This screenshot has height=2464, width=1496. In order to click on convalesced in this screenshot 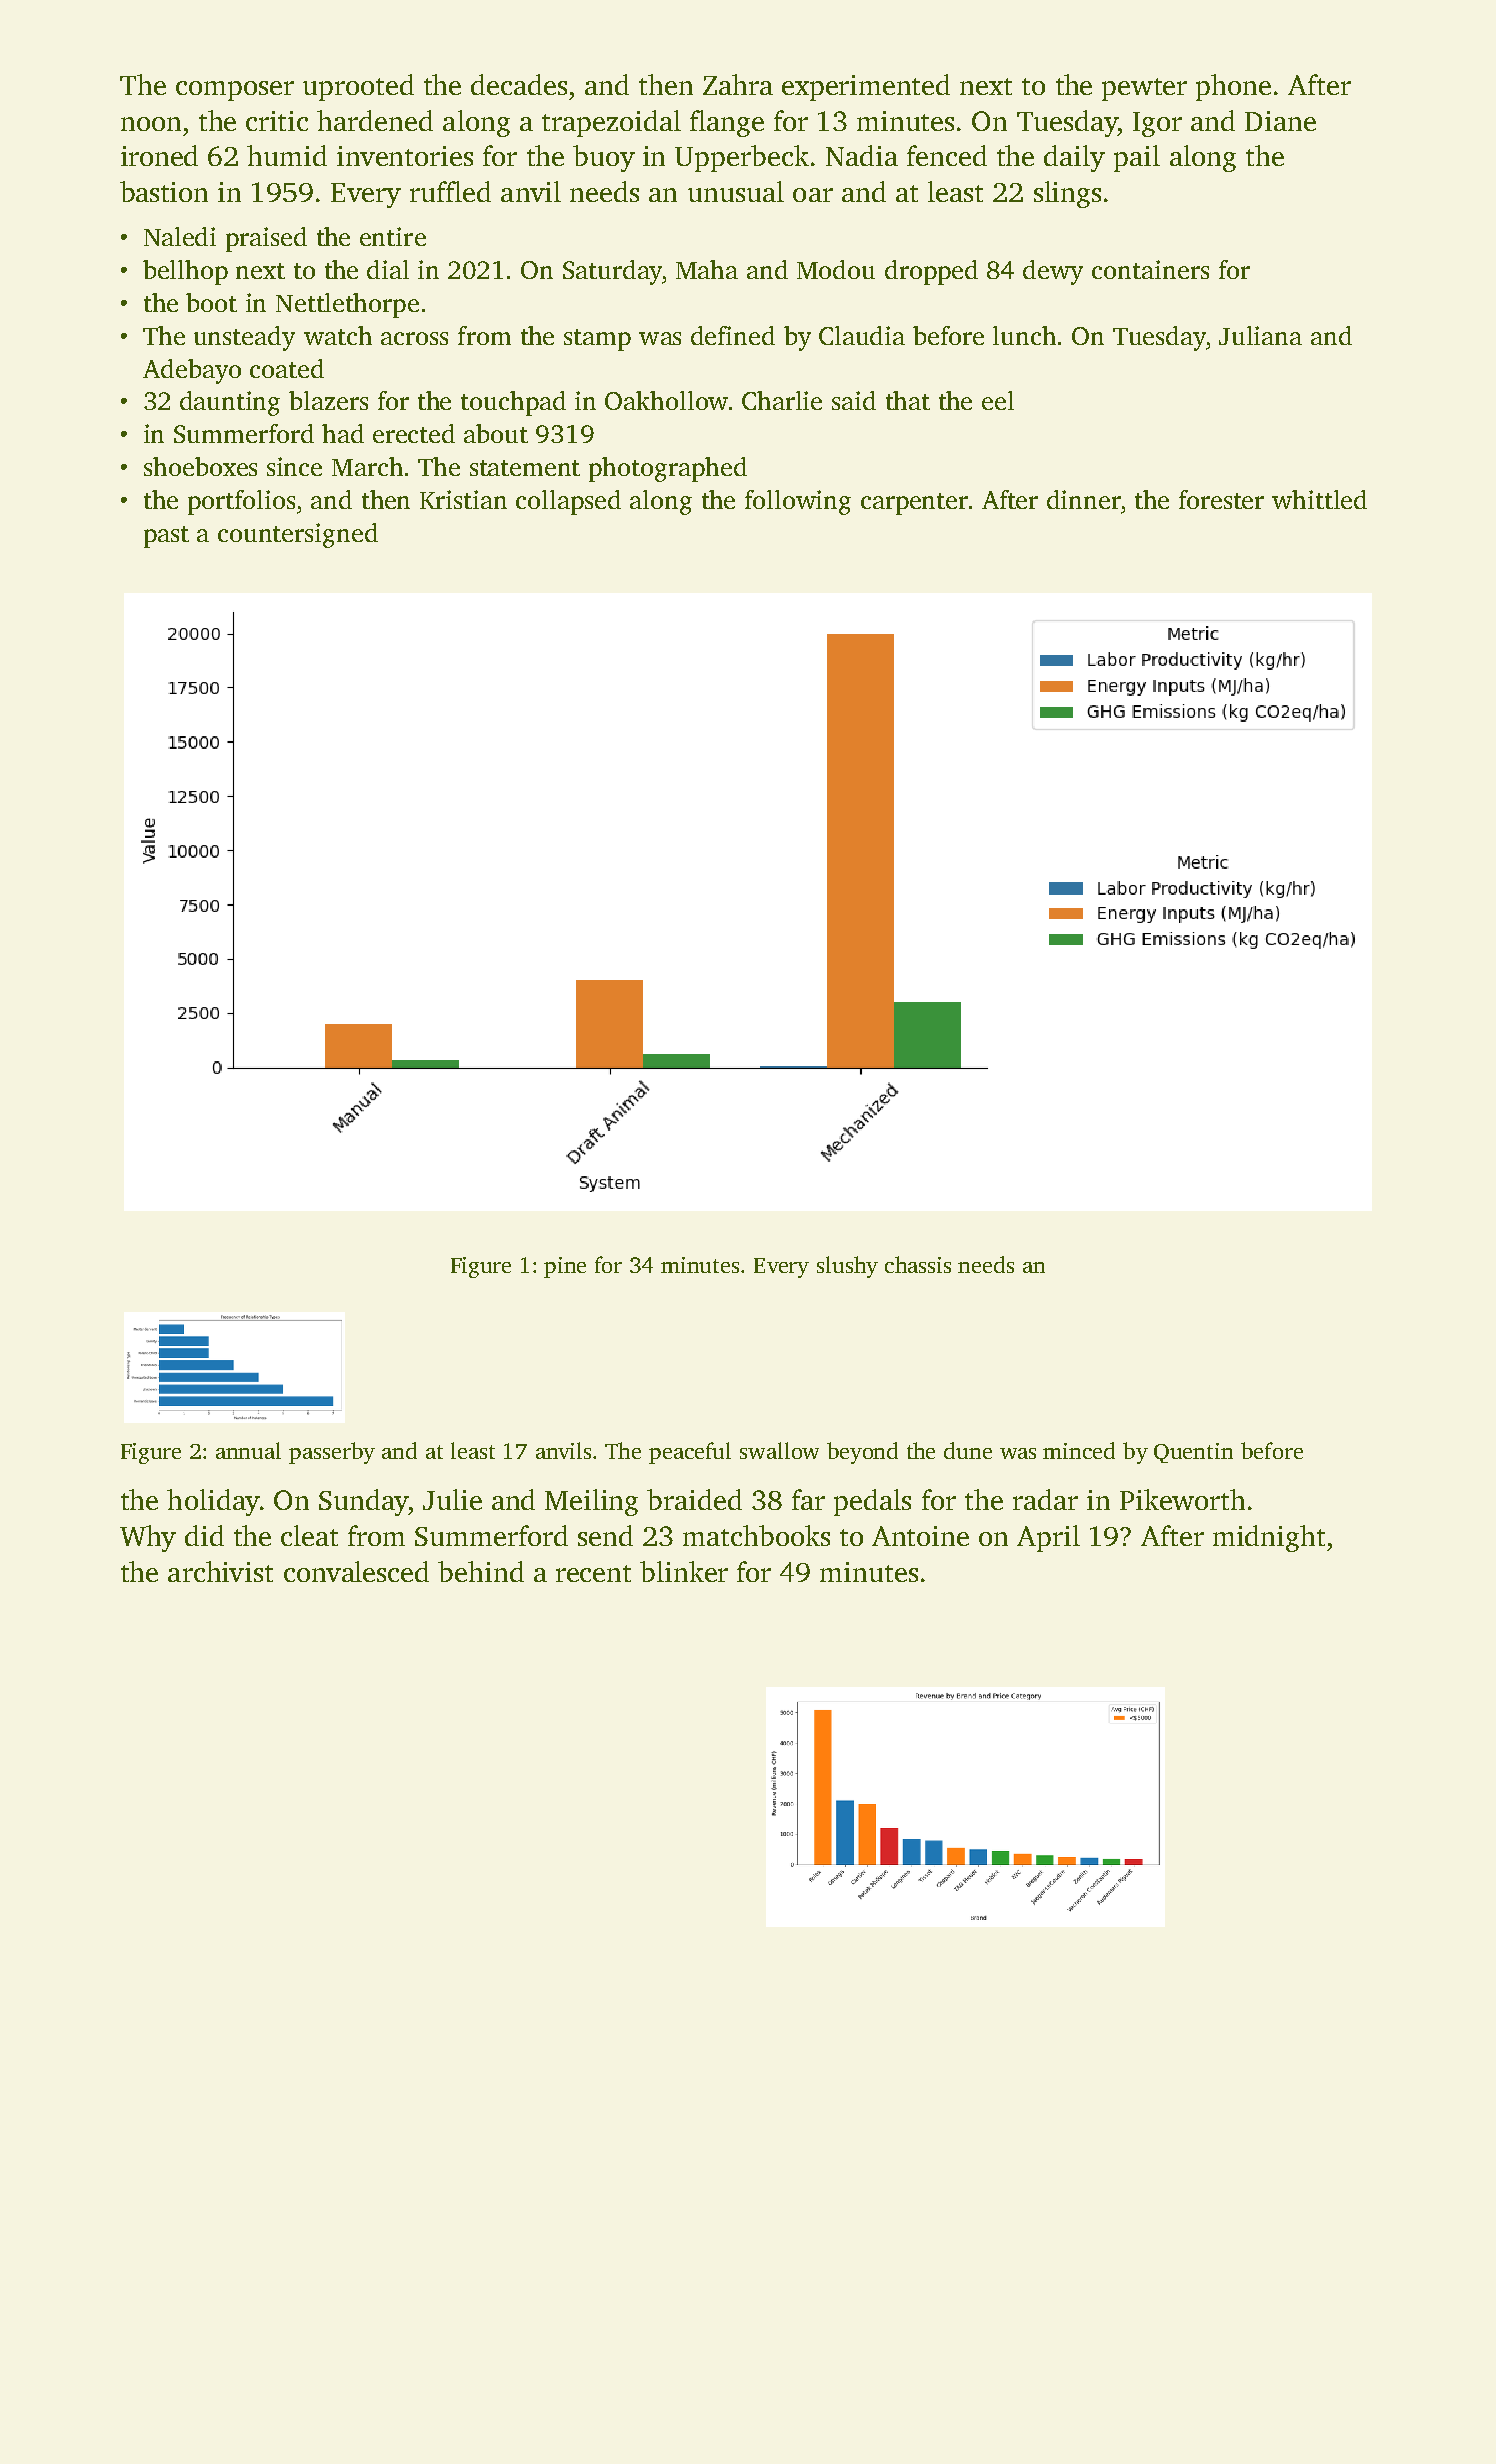, I will do `click(356, 1571)`.
